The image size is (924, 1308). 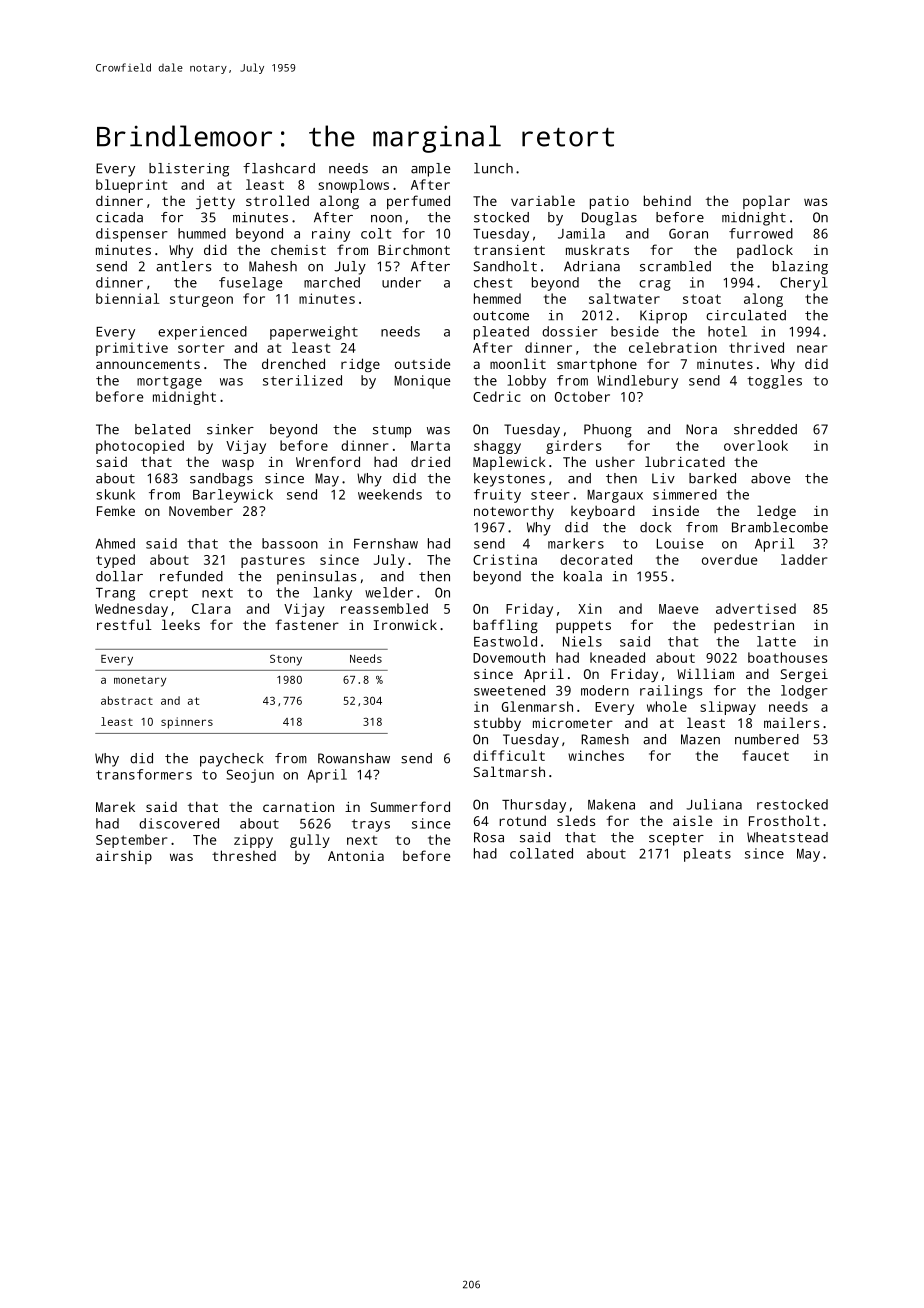 I want to click on under, so click(x=401, y=282).
